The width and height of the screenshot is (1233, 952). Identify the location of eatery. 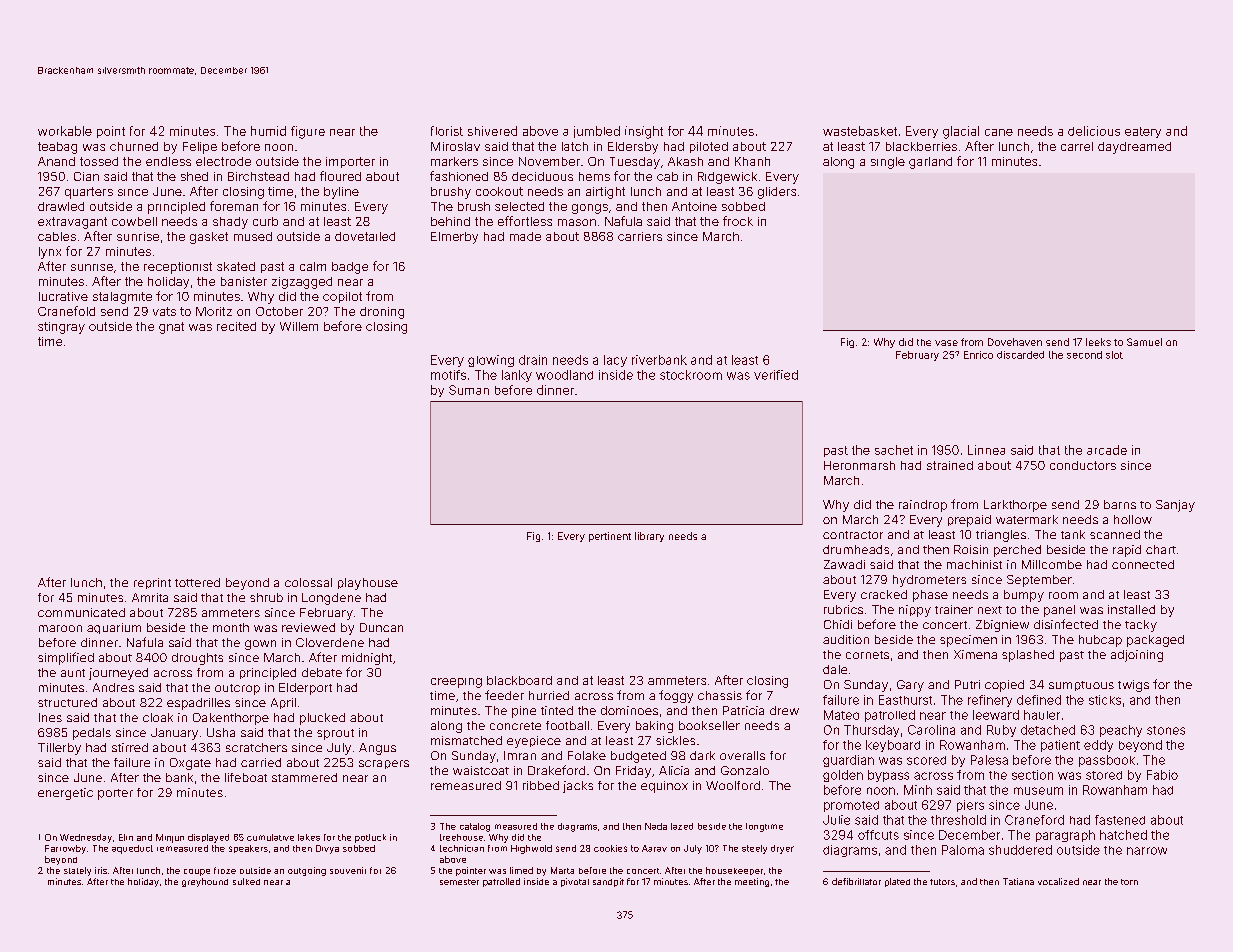
(1143, 132).
